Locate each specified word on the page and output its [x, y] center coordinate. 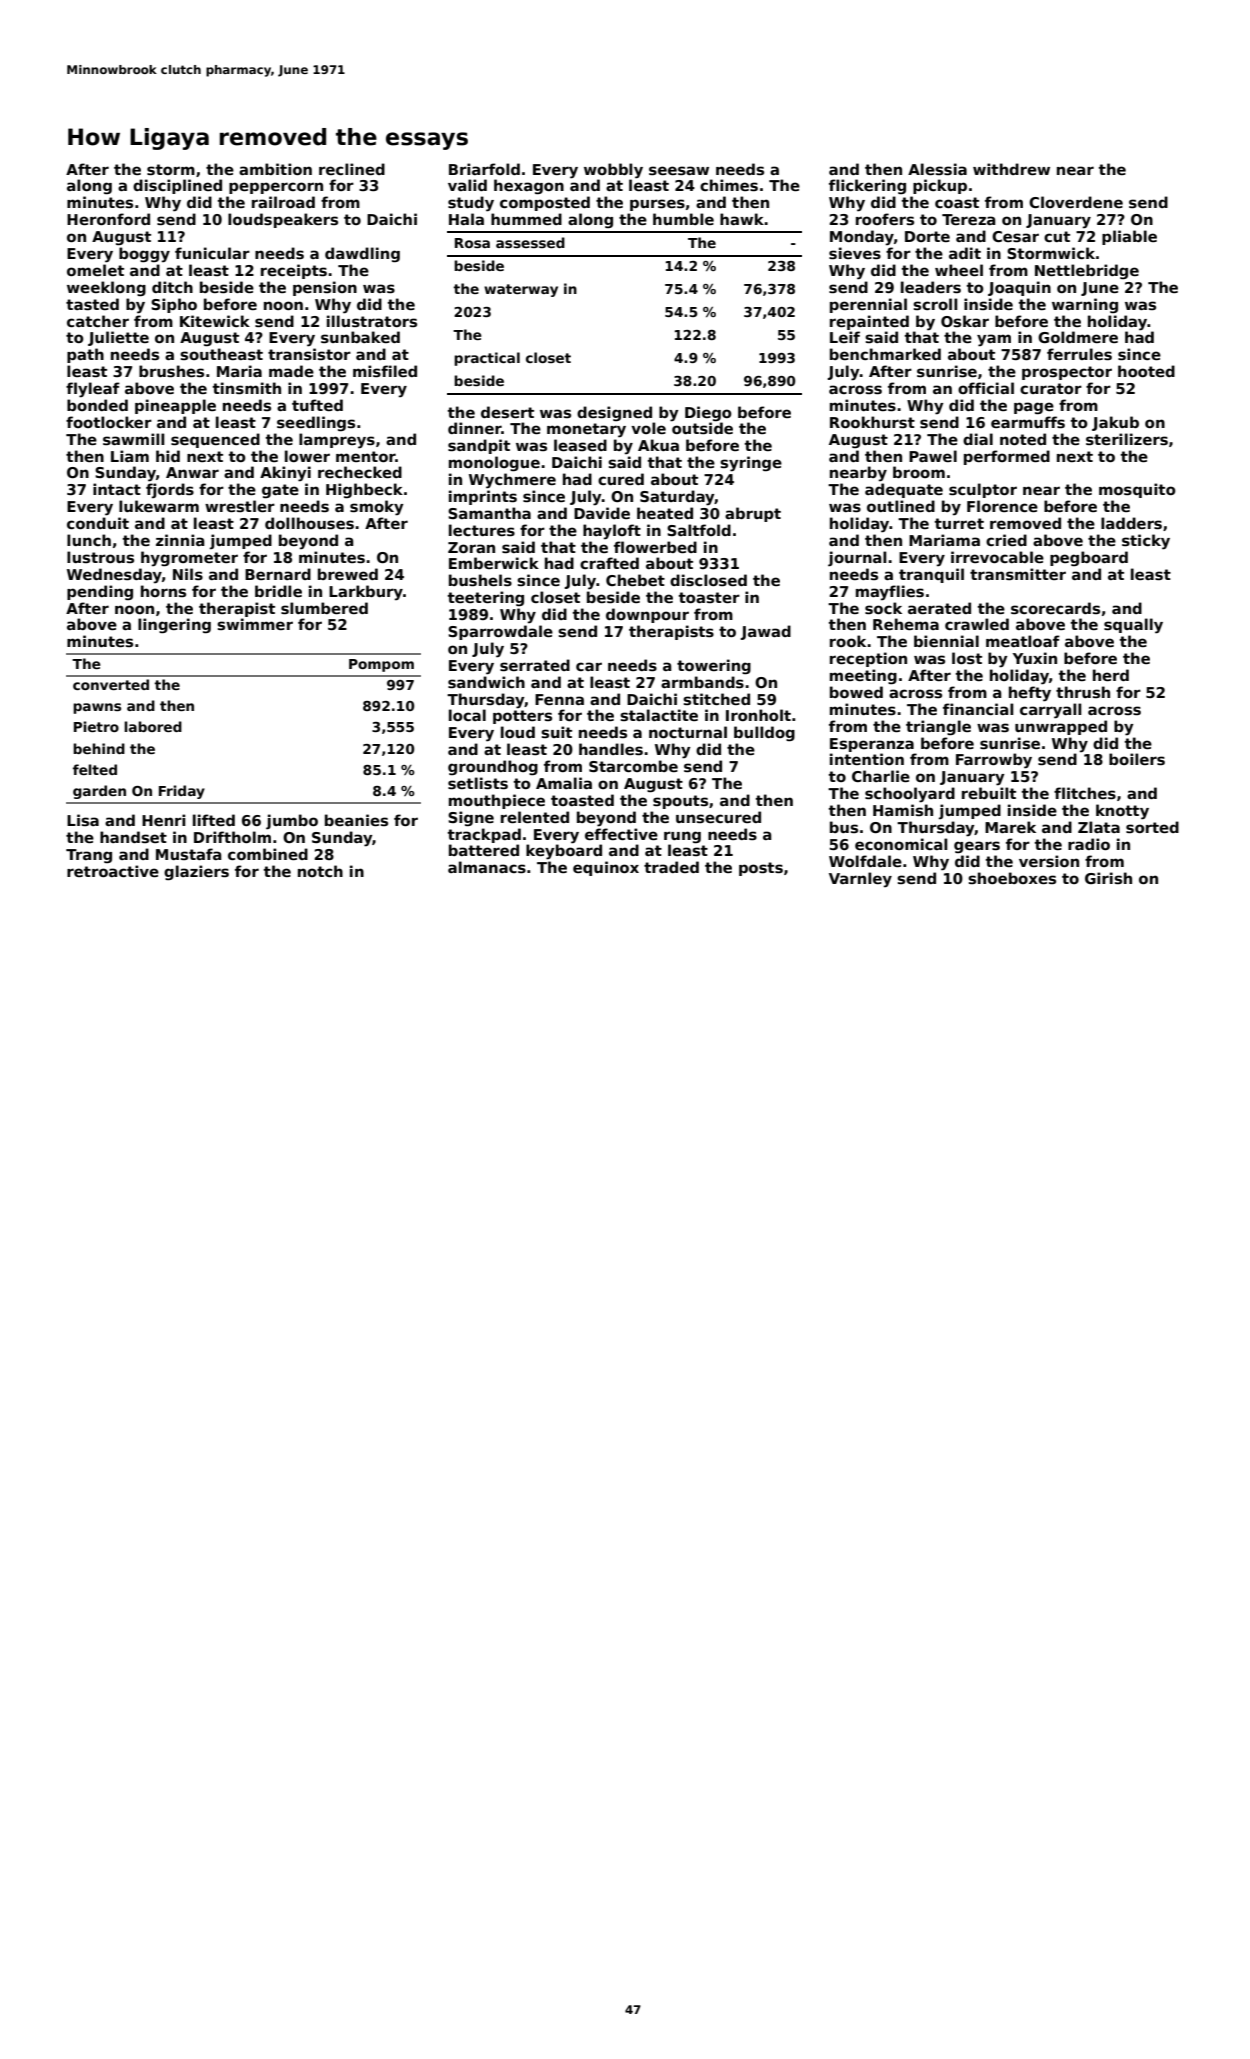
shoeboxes [1012, 878]
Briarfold [484, 169]
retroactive [113, 871]
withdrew [1011, 169]
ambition [275, 169]
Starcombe [633, 766]
